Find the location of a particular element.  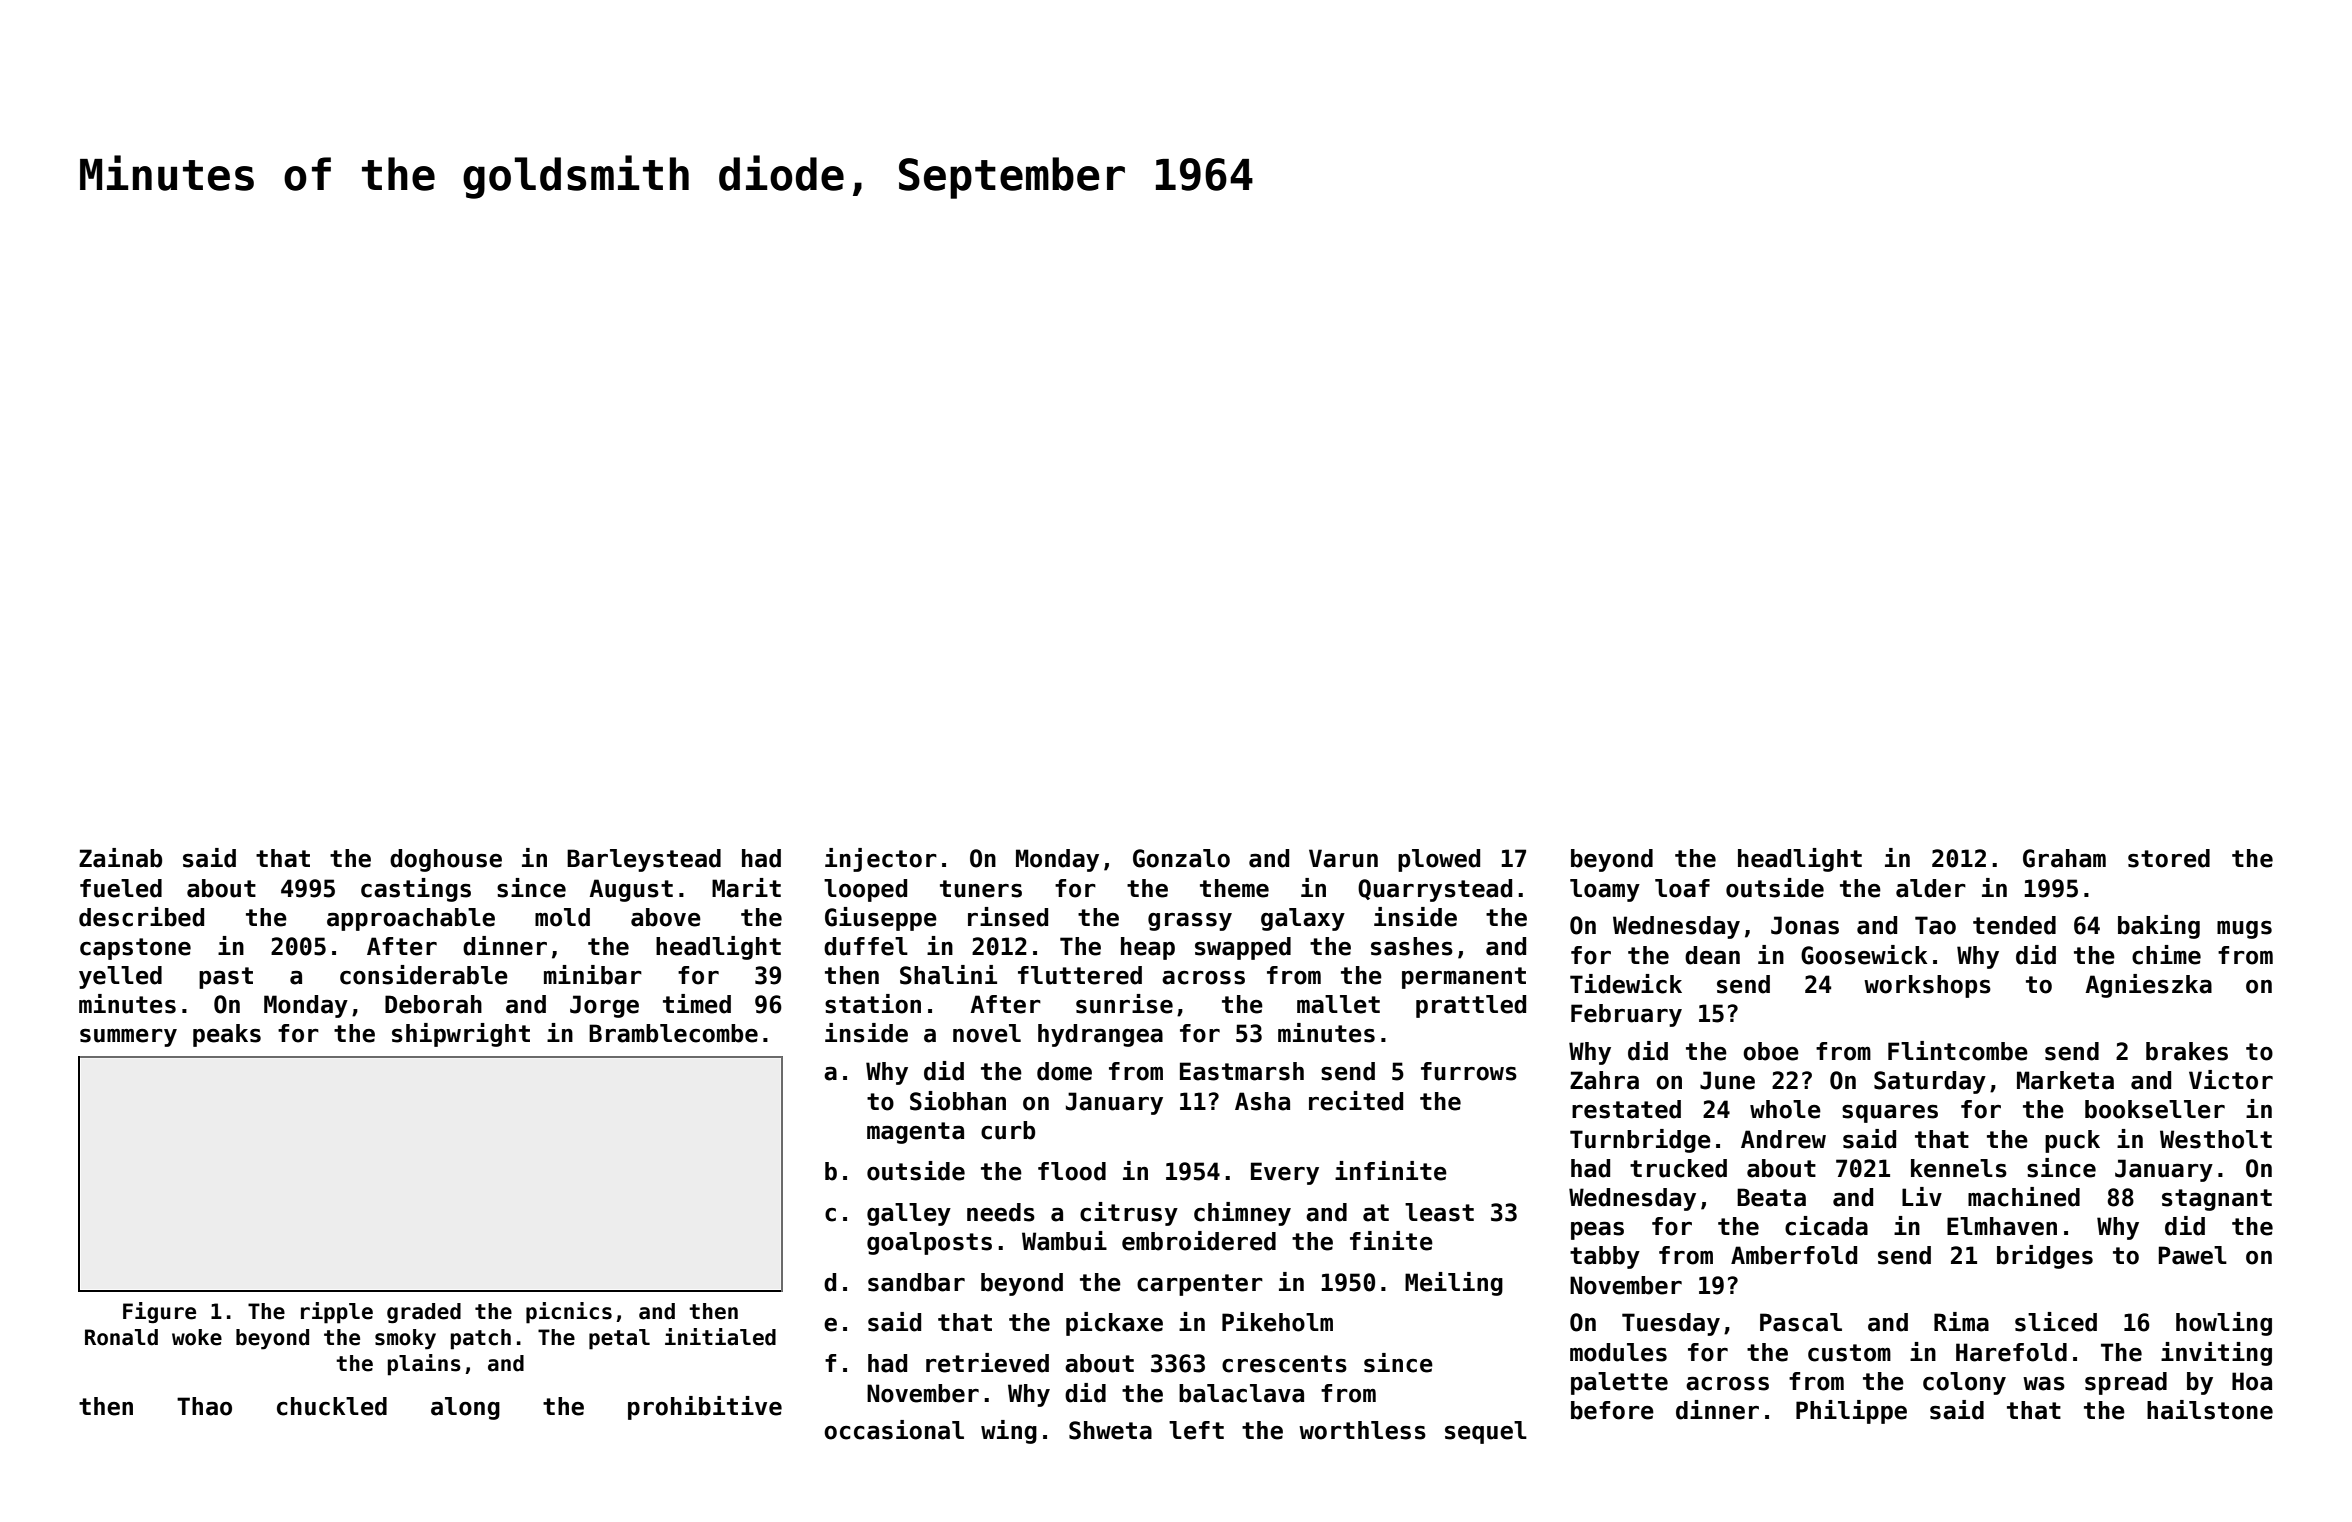

Thao is located at coordinates (204, 1406).
